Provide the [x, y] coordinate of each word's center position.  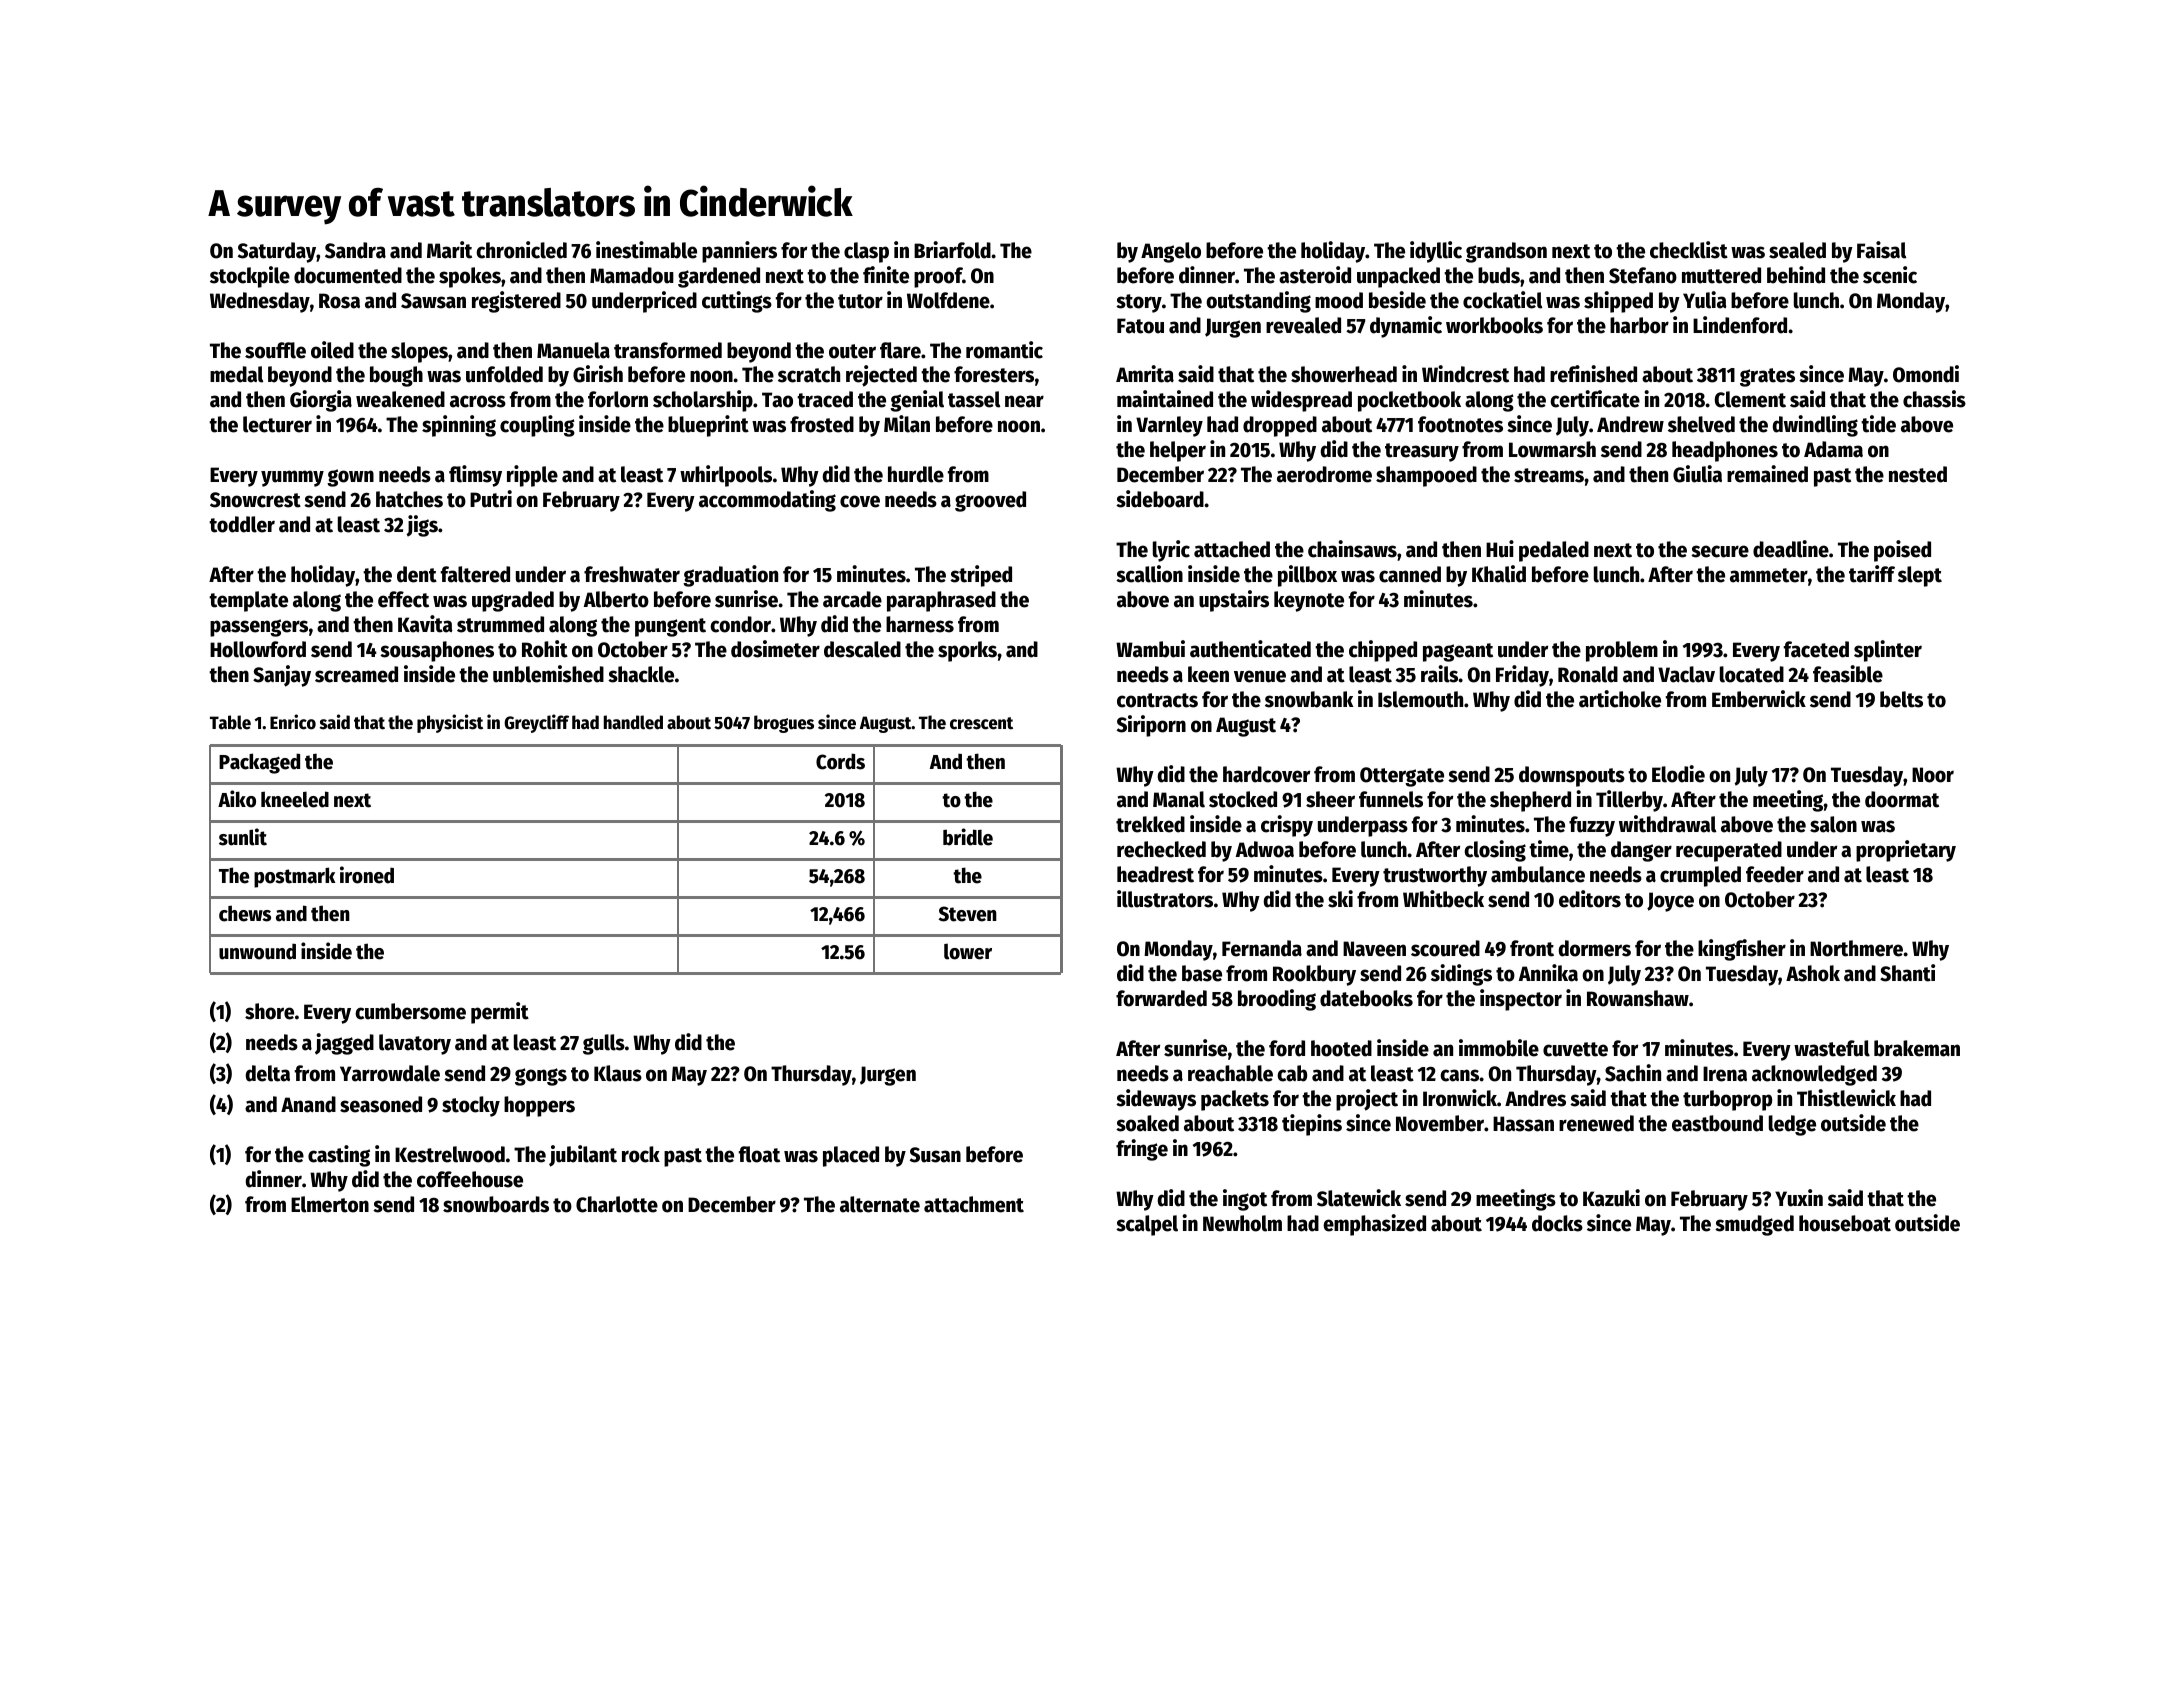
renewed [1596, 1123]
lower [968, 951]
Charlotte [617, 1204]
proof [938, 277]
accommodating [767, 501]
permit [500, 1013]
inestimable [646, 250]
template [248, 601]
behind [1796, 275]
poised [1902, 551]
